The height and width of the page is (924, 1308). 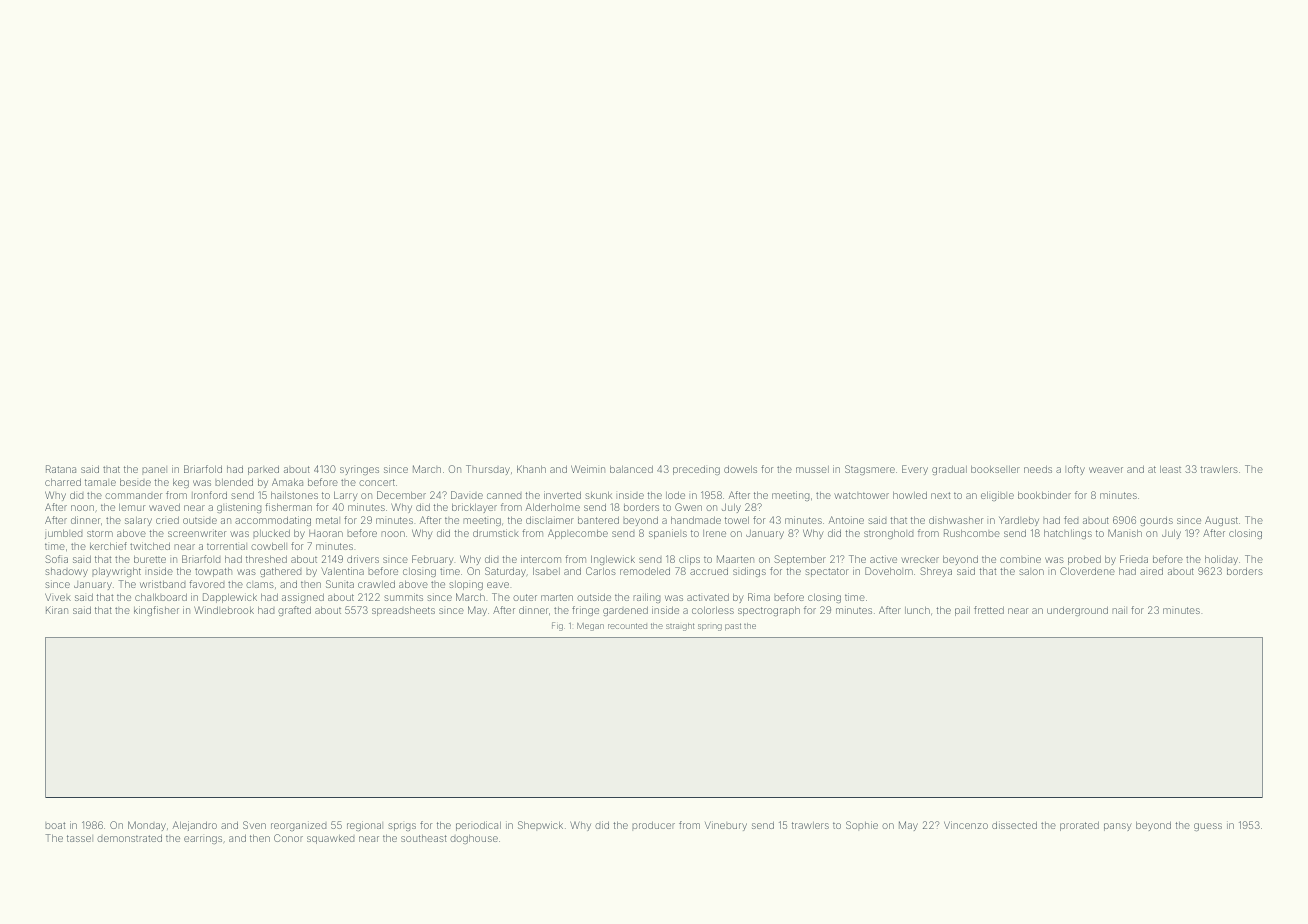 I want to click on Fig, so click(x=557, y=626).
